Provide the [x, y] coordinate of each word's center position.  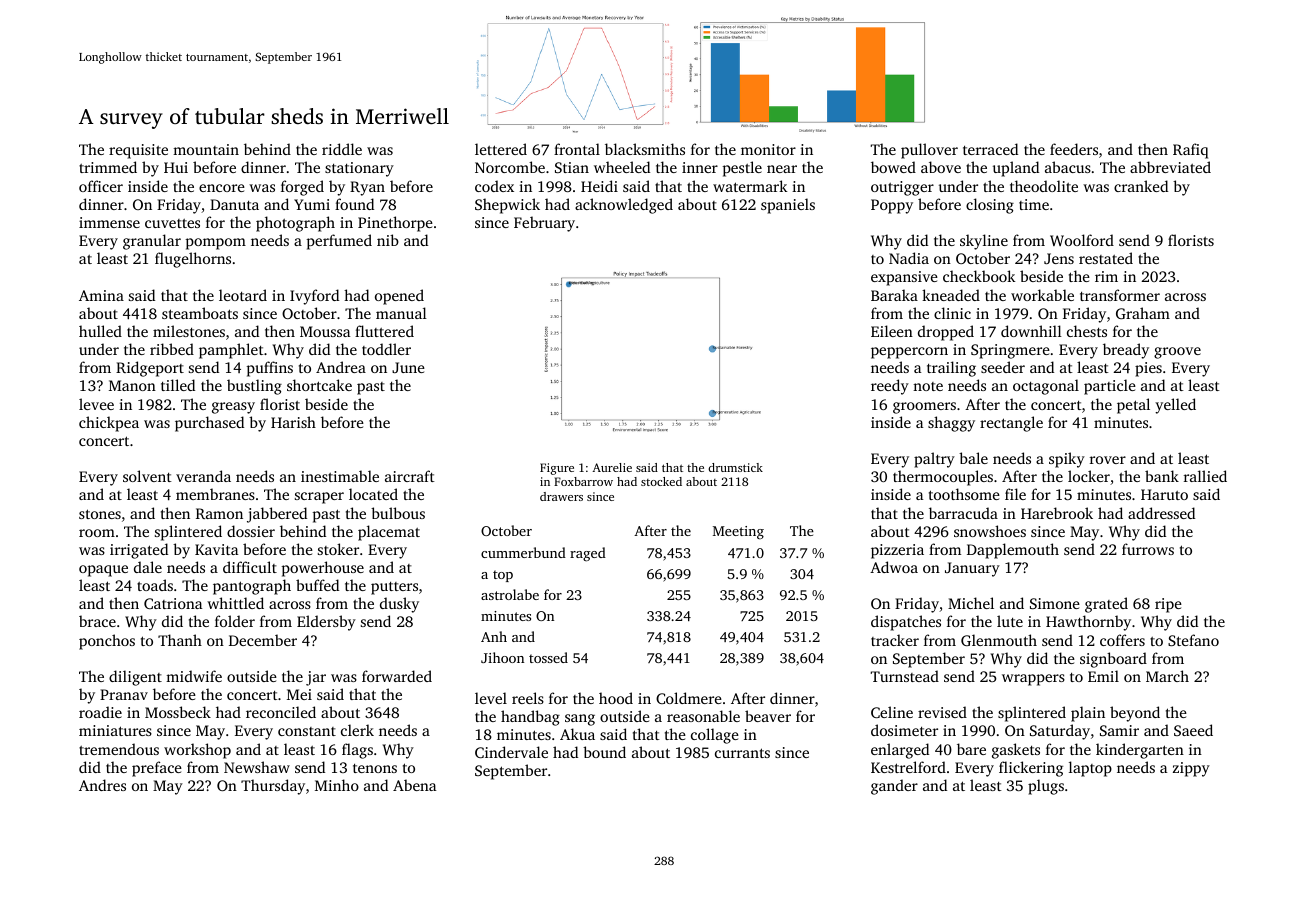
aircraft [410, 476]
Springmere [1010, 351]
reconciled [281, 712]
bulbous [398, 513]
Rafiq [1190, 151]
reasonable [703, 716]
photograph [295, 224]
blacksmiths [645, 149]
